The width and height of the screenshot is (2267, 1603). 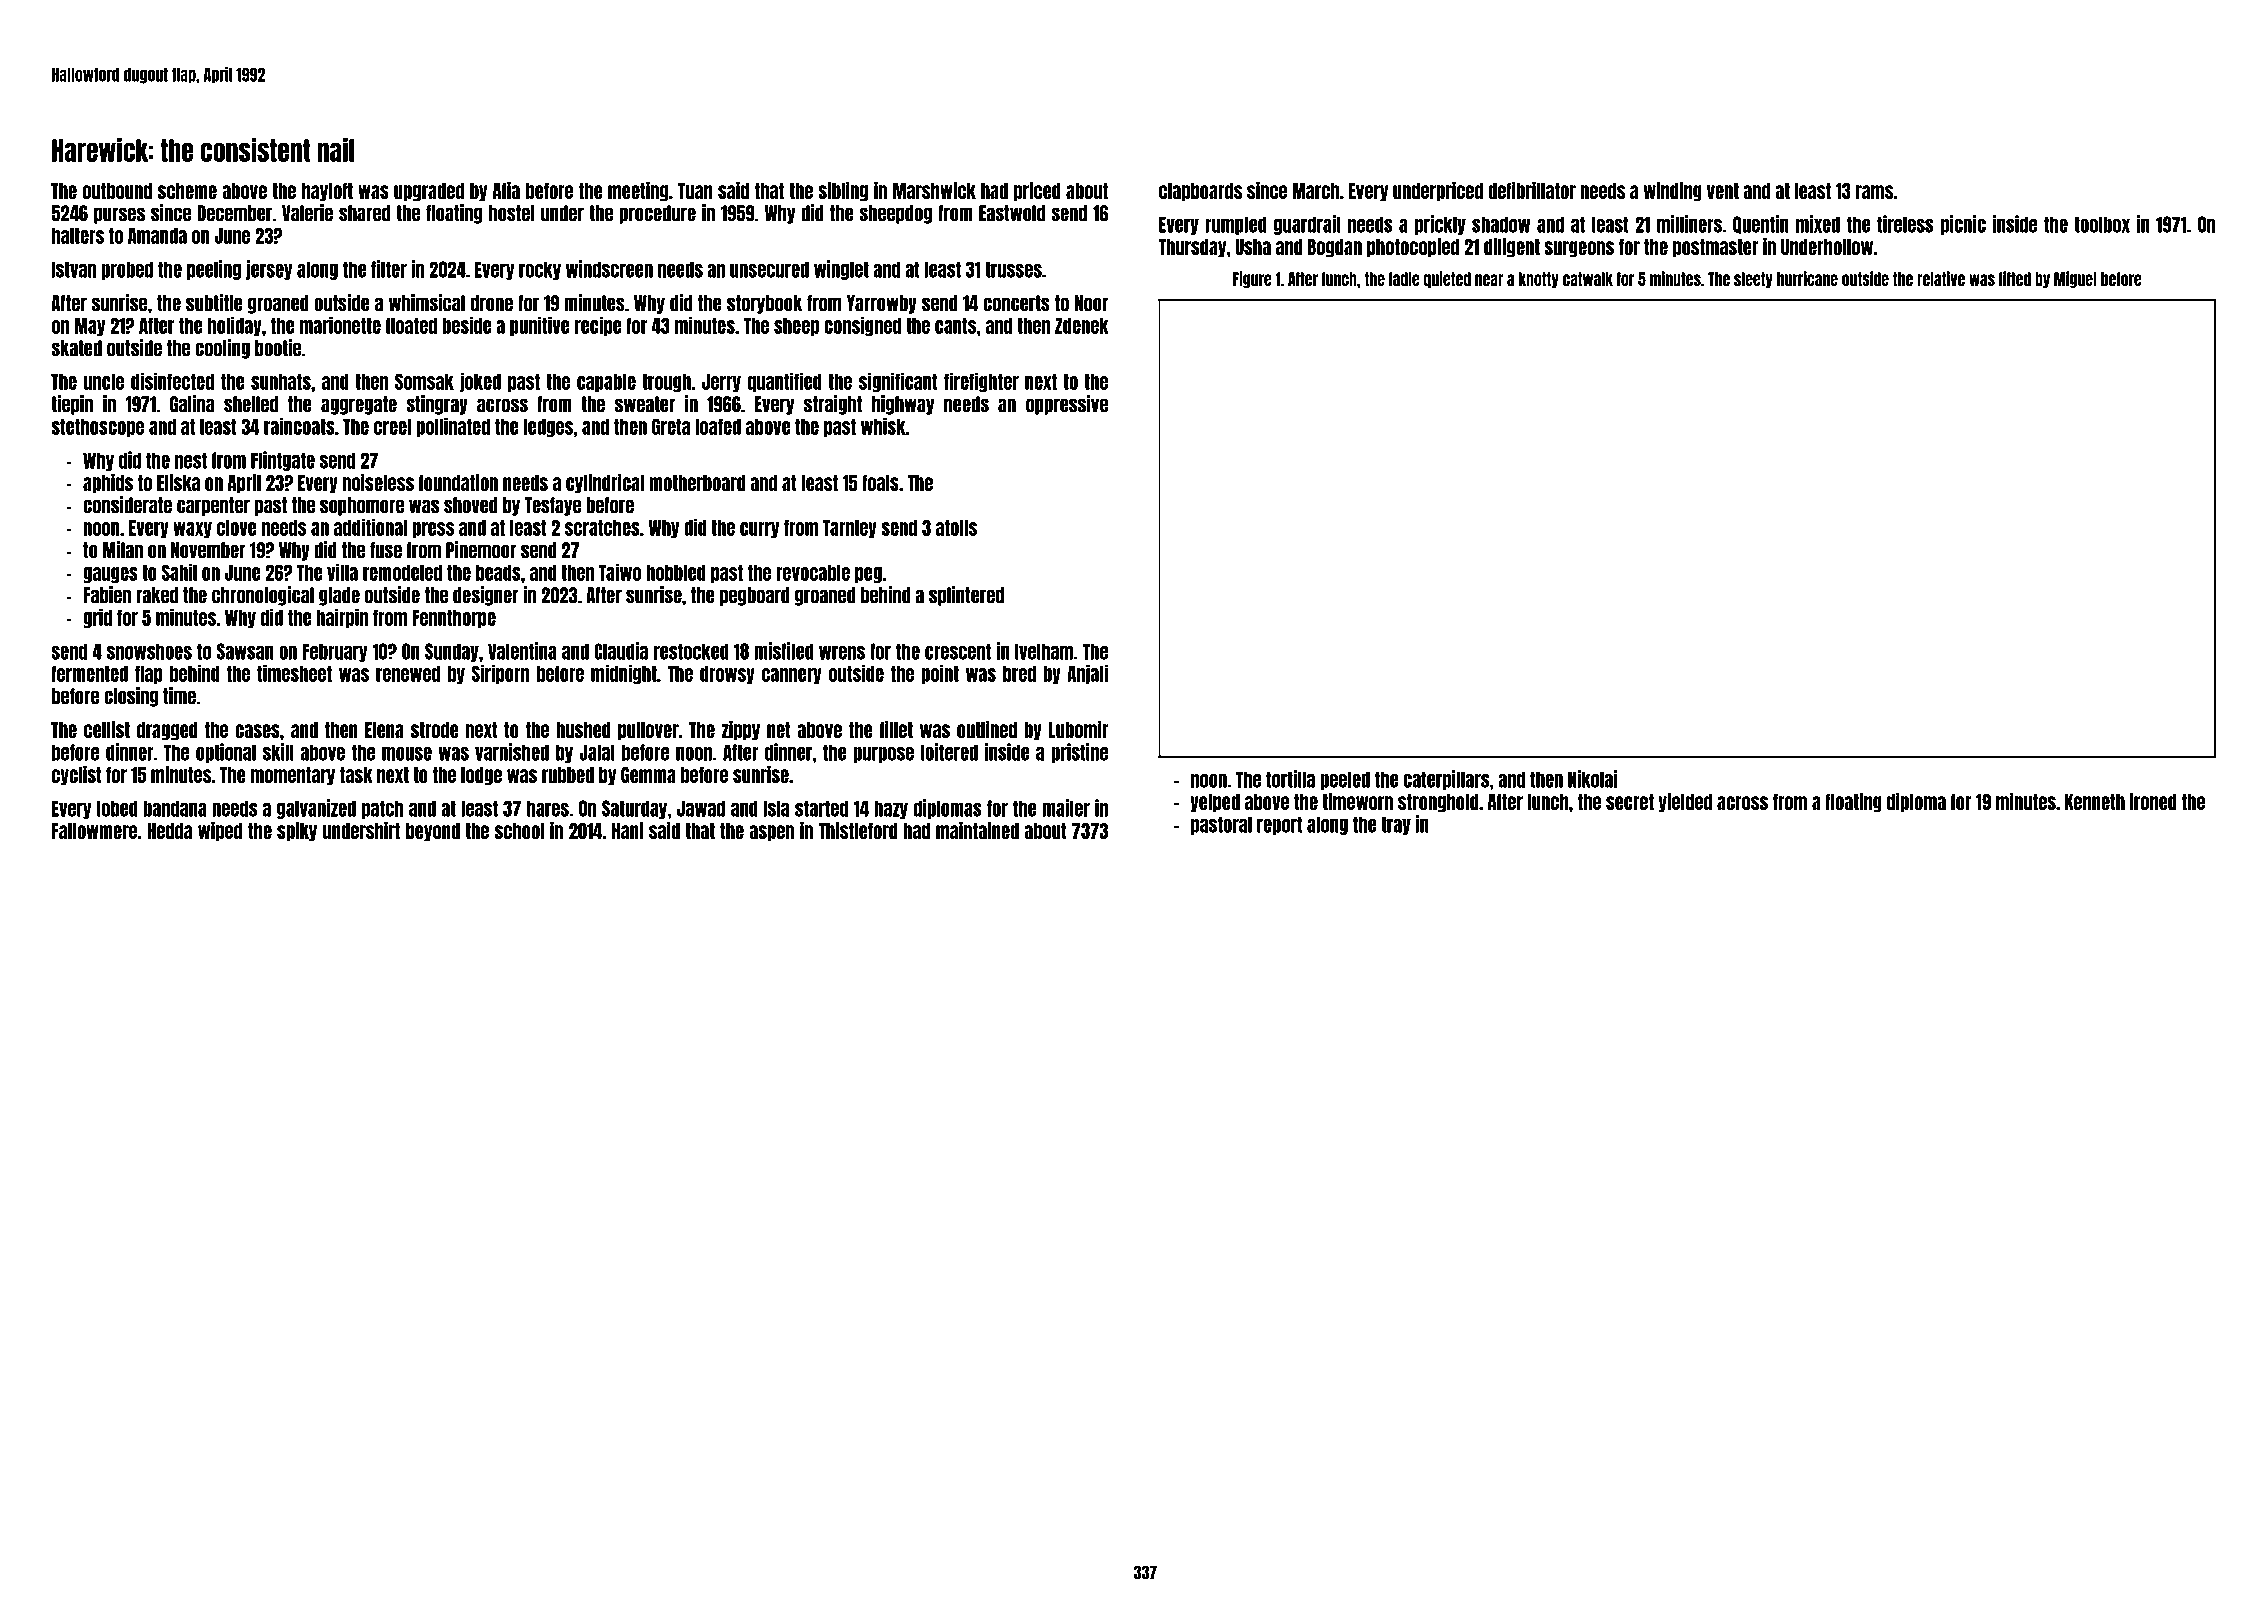 What do you see at coordinates (956, 528) in the screenshot?
I see `atolls` at bounding box center [956, 528].
